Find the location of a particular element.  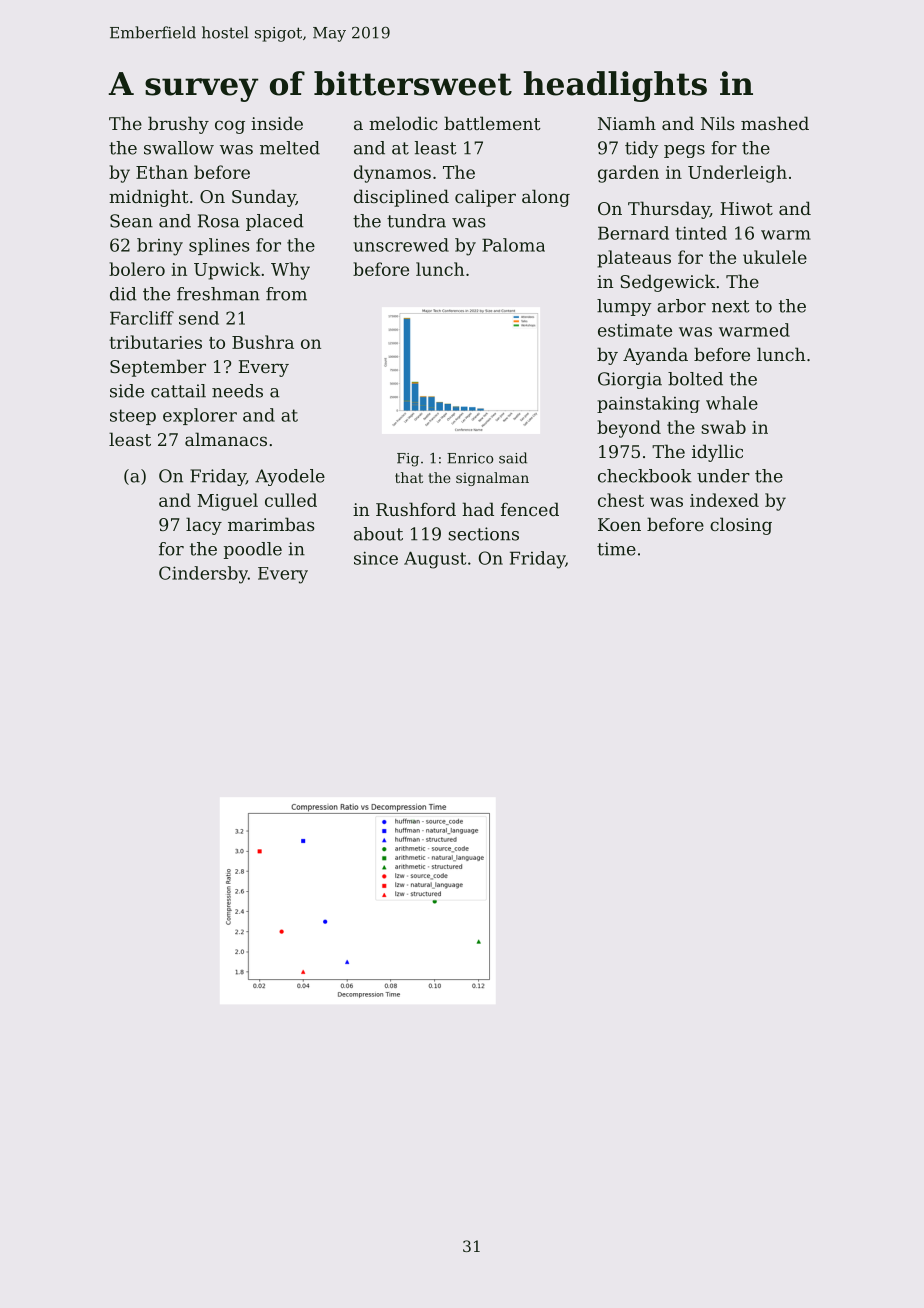

Sean is located at coordinates (131, 221).
